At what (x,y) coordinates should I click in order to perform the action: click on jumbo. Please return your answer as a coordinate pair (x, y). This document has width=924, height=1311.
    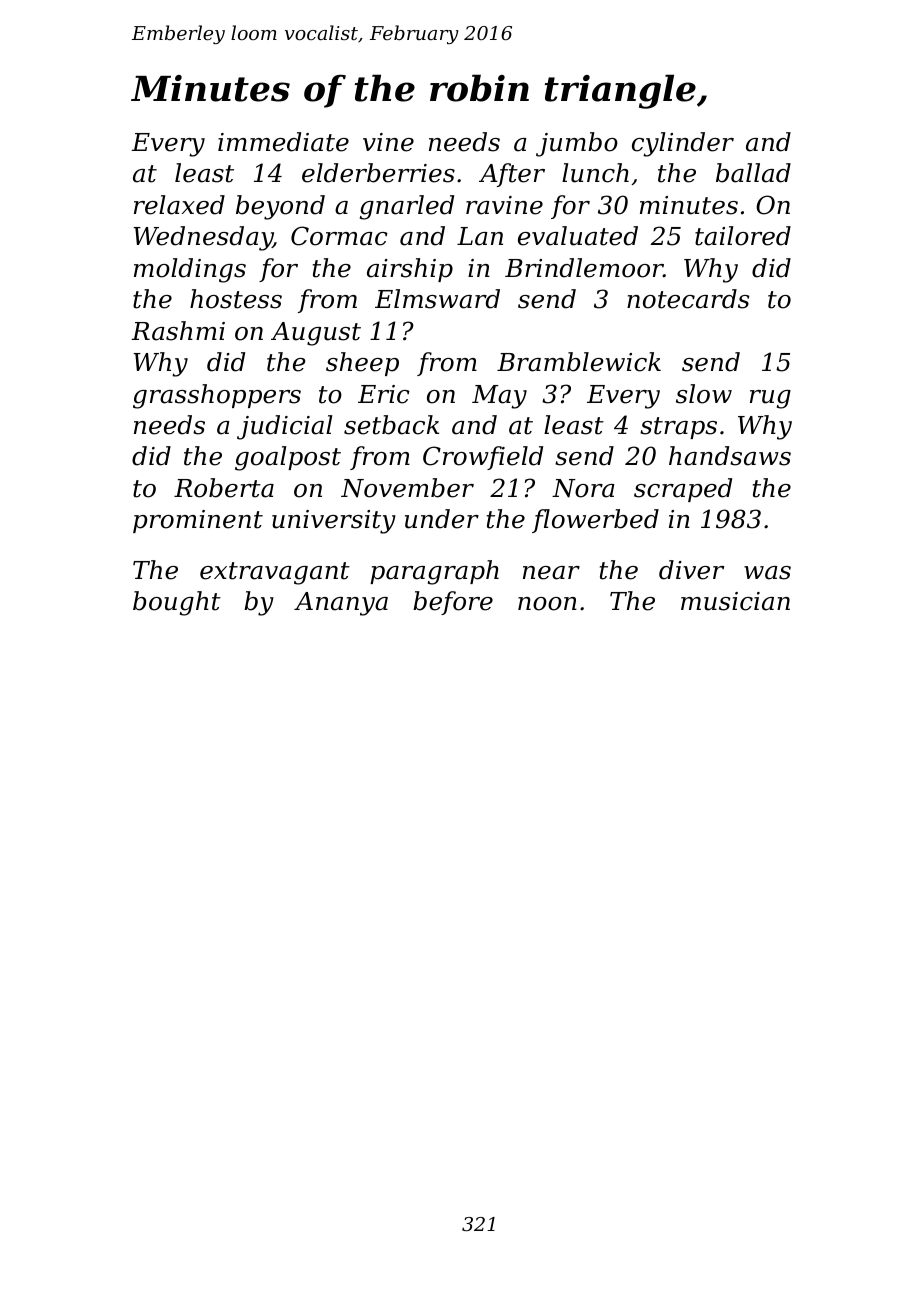
    Looking at the image, I should click on (577, 144).
